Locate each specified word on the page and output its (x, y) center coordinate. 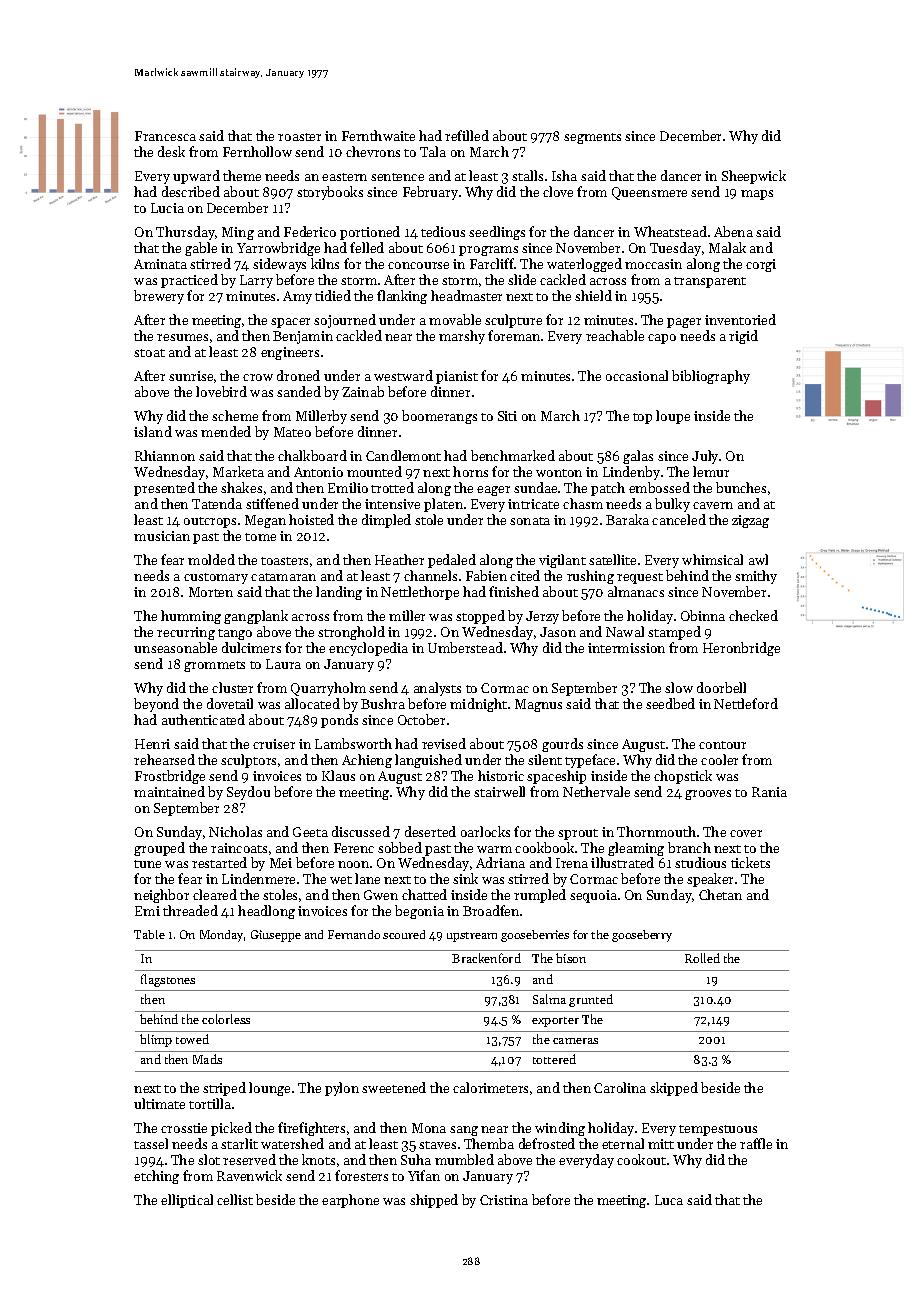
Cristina (504, 1200)
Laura (283, 664)
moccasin (653, 264)
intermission (626, 648)
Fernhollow (257, 151)
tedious (443, 231)
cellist (235, 1199)
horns (470, 471)
